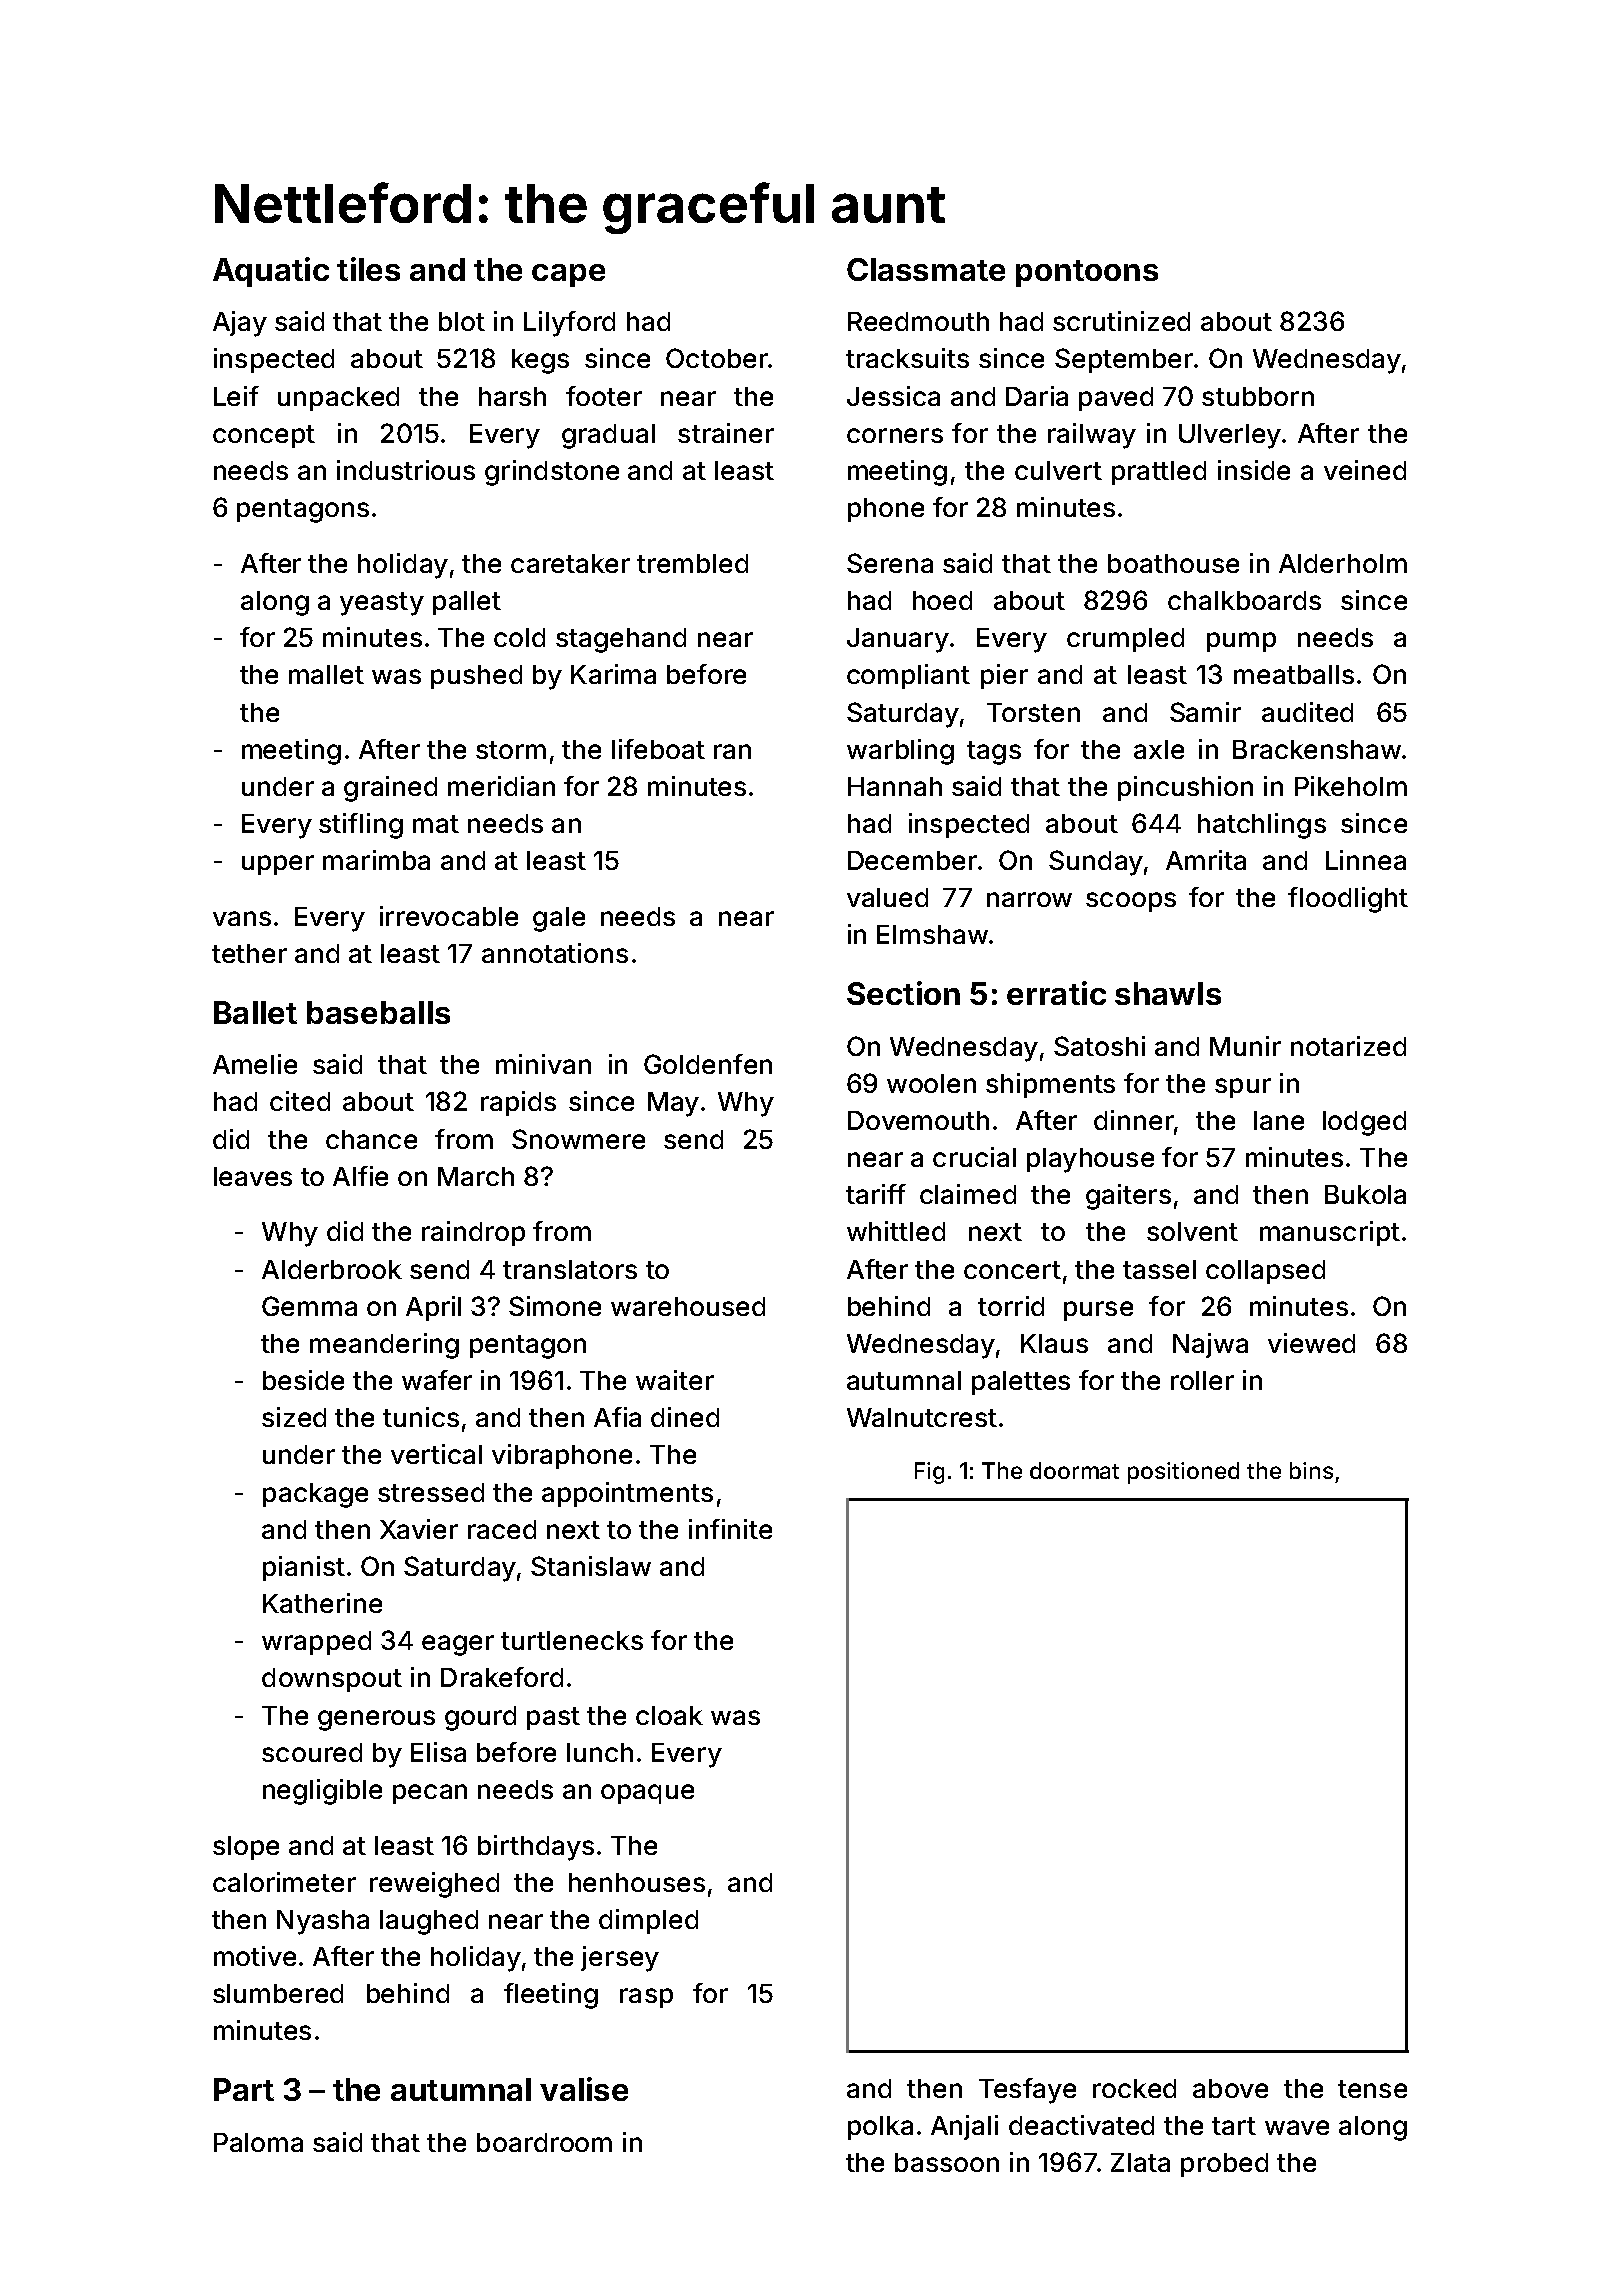 This screenshot has height=2292, width=1620. Describe the element at coordinates (431, 1492) in the screenshot. I see `stressed` at that location.
